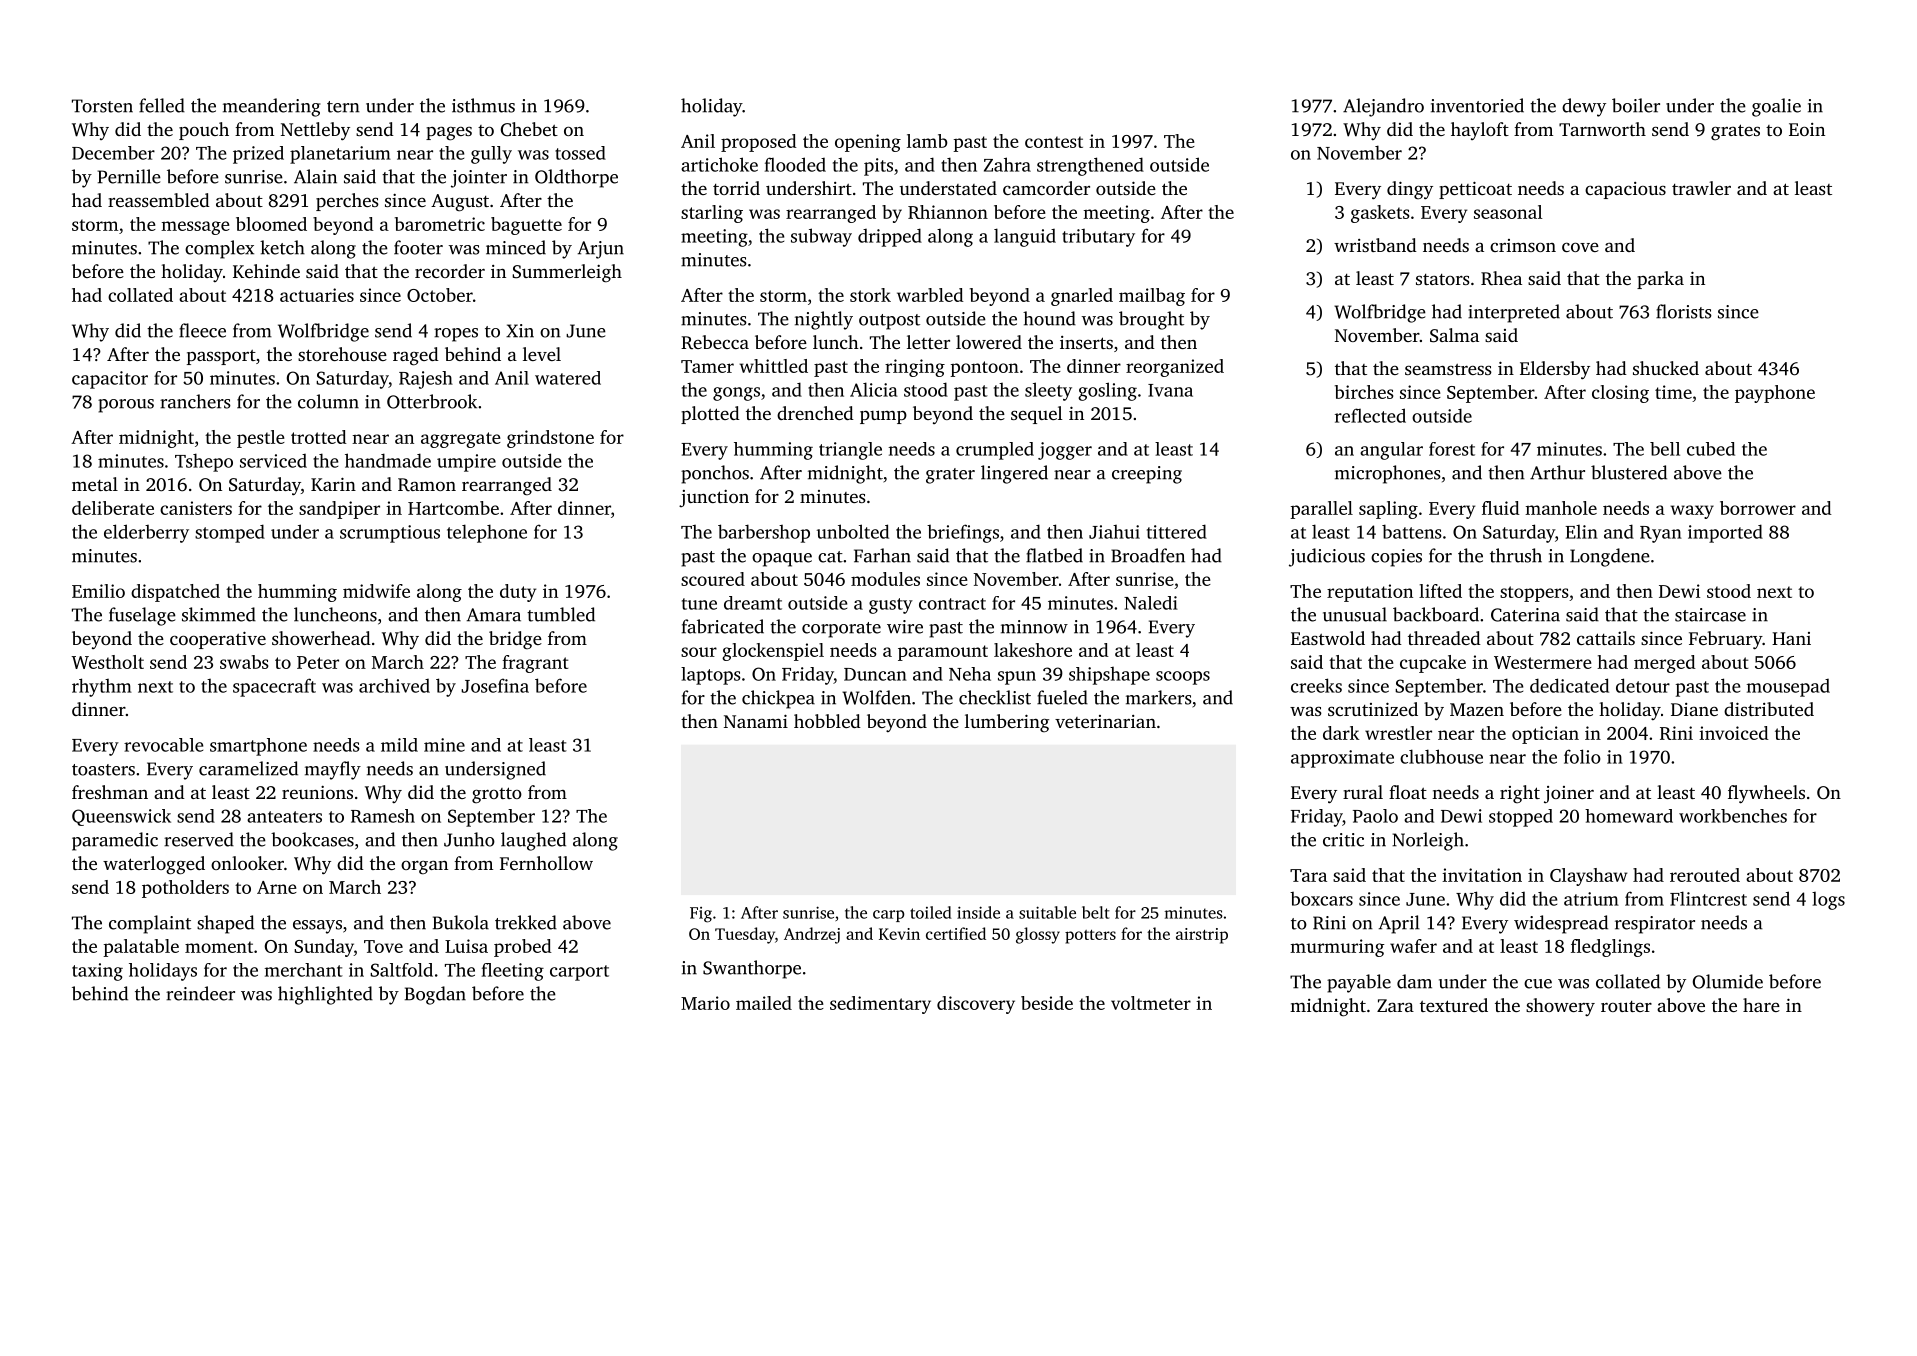  What do you see at coordinates (705, 1003) in the document?
I see `Mario` at bounding box center [705, 1003].
